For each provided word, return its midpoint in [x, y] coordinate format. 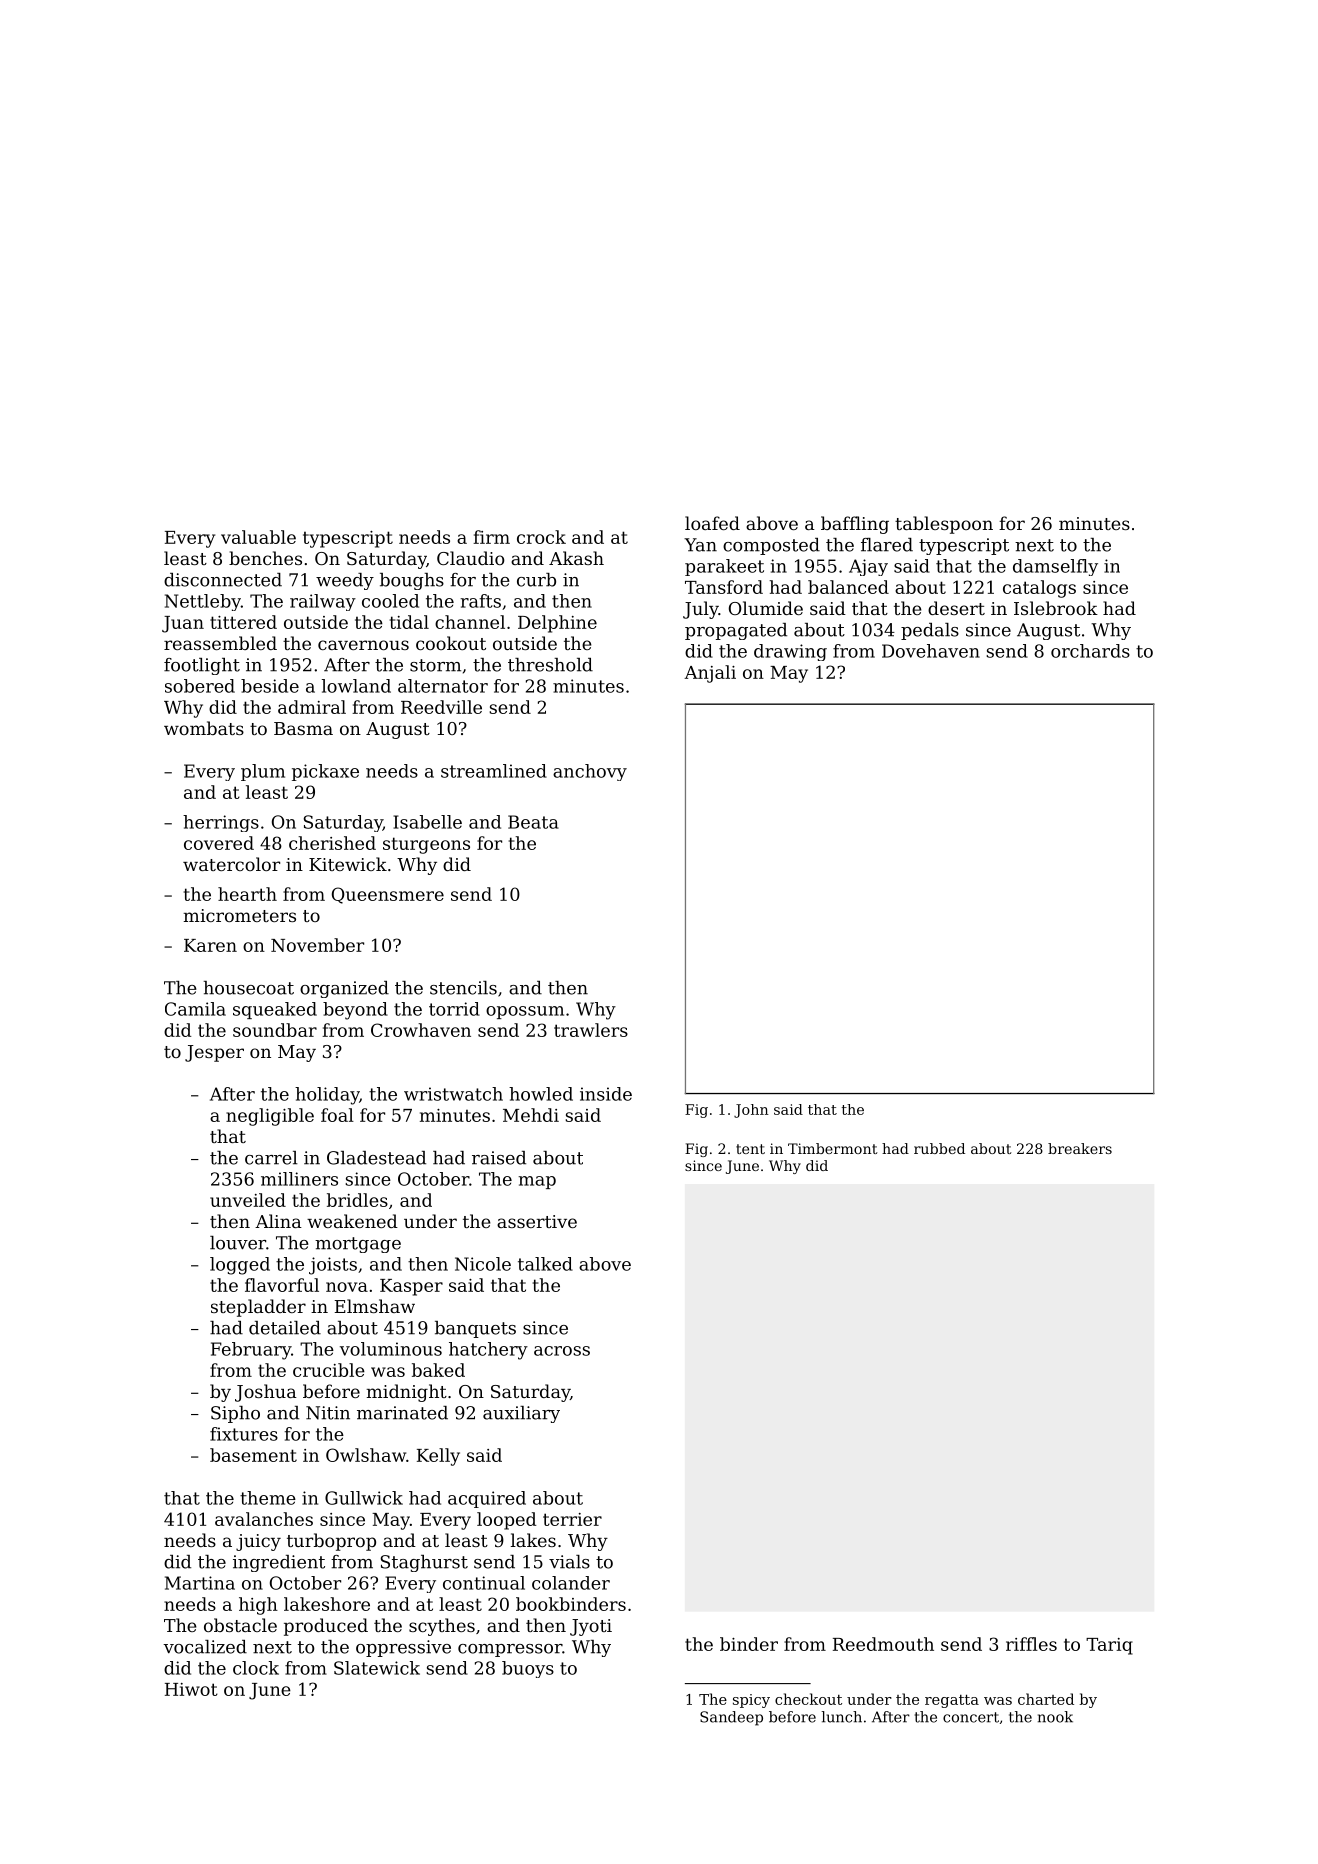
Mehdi [531, 1115]
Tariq [1109, 1646]
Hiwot [191, 1689]
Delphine [557, 624]
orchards [1090, 651]
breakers [1080, 1148]
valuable [258, 537]
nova [347, 1287]
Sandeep [731, 1718]
